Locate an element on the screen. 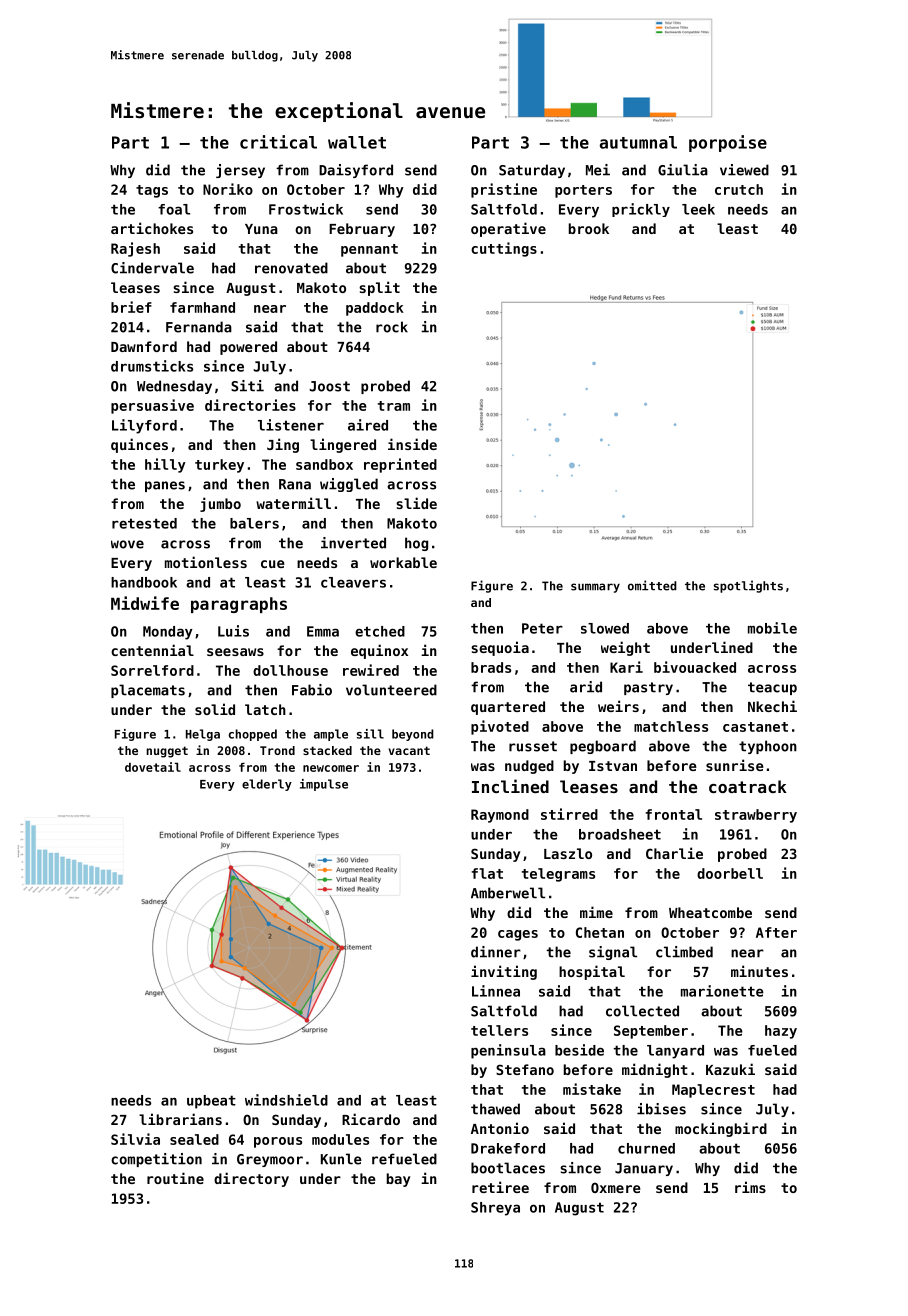 This screenshot has width=908, height=1316. Silvia is located at coordinates (135, 1139).
